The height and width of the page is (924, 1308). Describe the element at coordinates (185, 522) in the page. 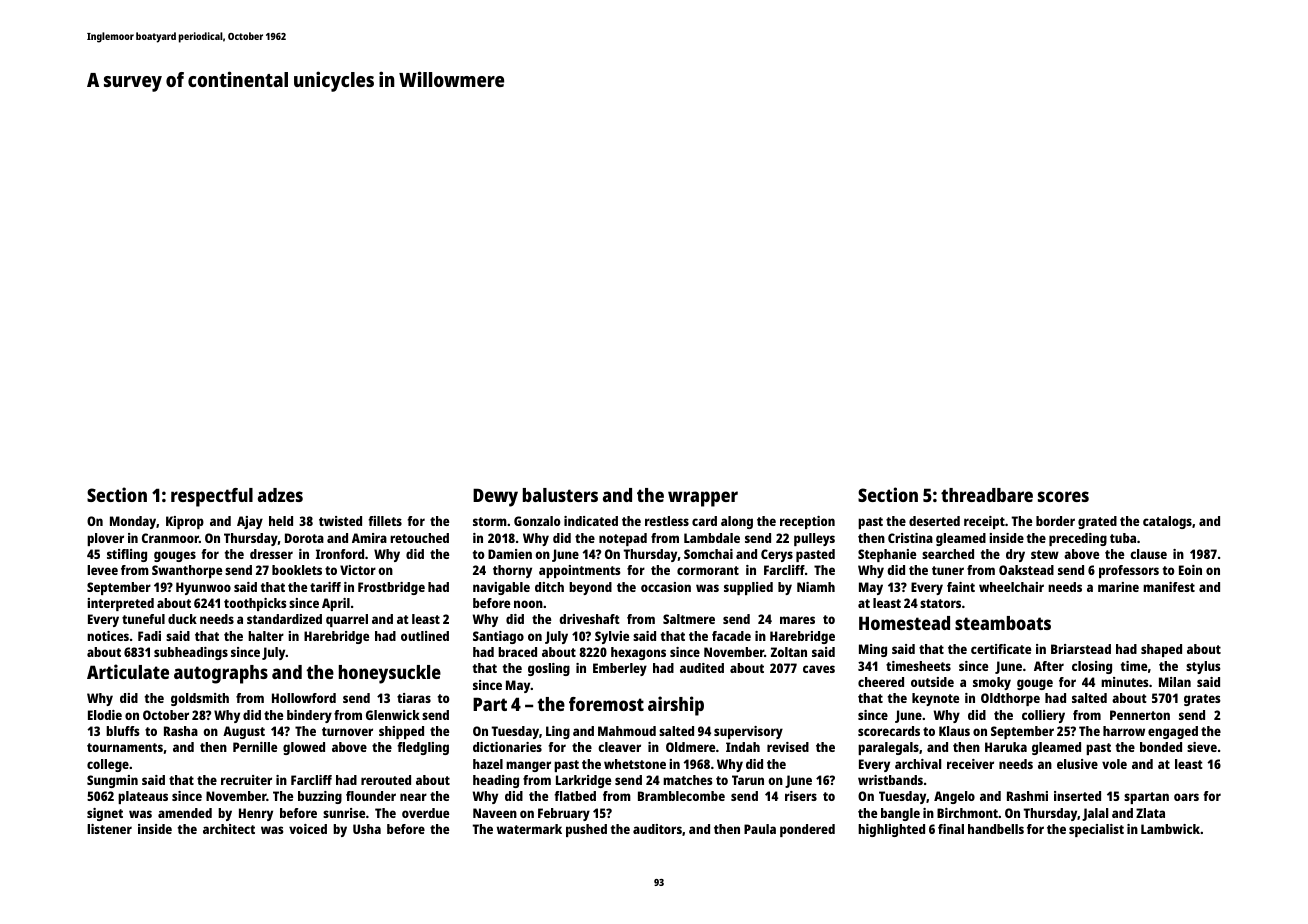

I see `Kiprop` at that location.
